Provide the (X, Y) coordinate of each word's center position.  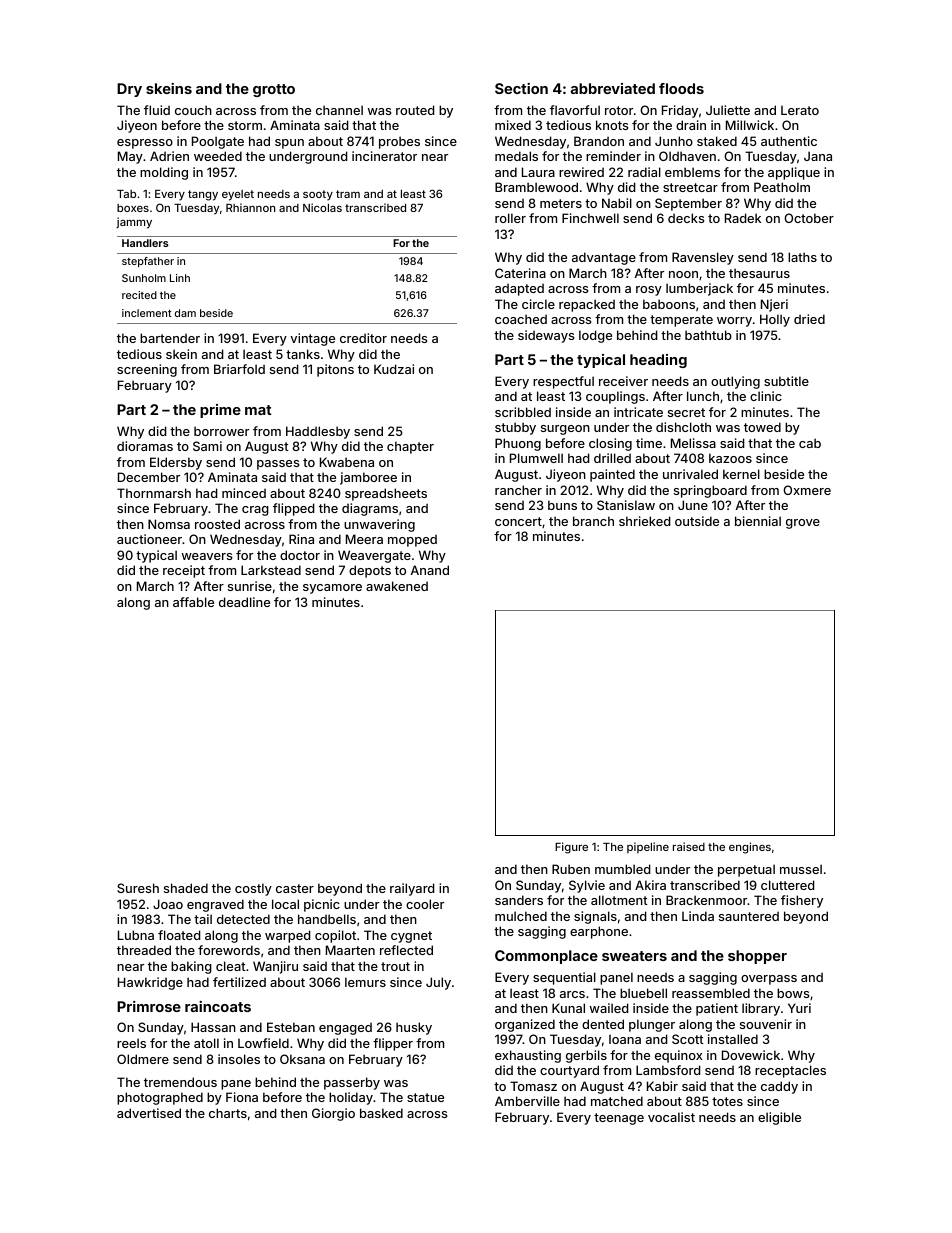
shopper (757, 957)
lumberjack (699, 289)
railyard (412, 889)
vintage (312, 339)
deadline (244, 602)
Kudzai (394, 369)
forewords (229, 950)
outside (697, 521)
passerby (352, 1083)
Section (521, 88)
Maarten (350, 950)
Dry (129, 90)
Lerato (800, 110)
